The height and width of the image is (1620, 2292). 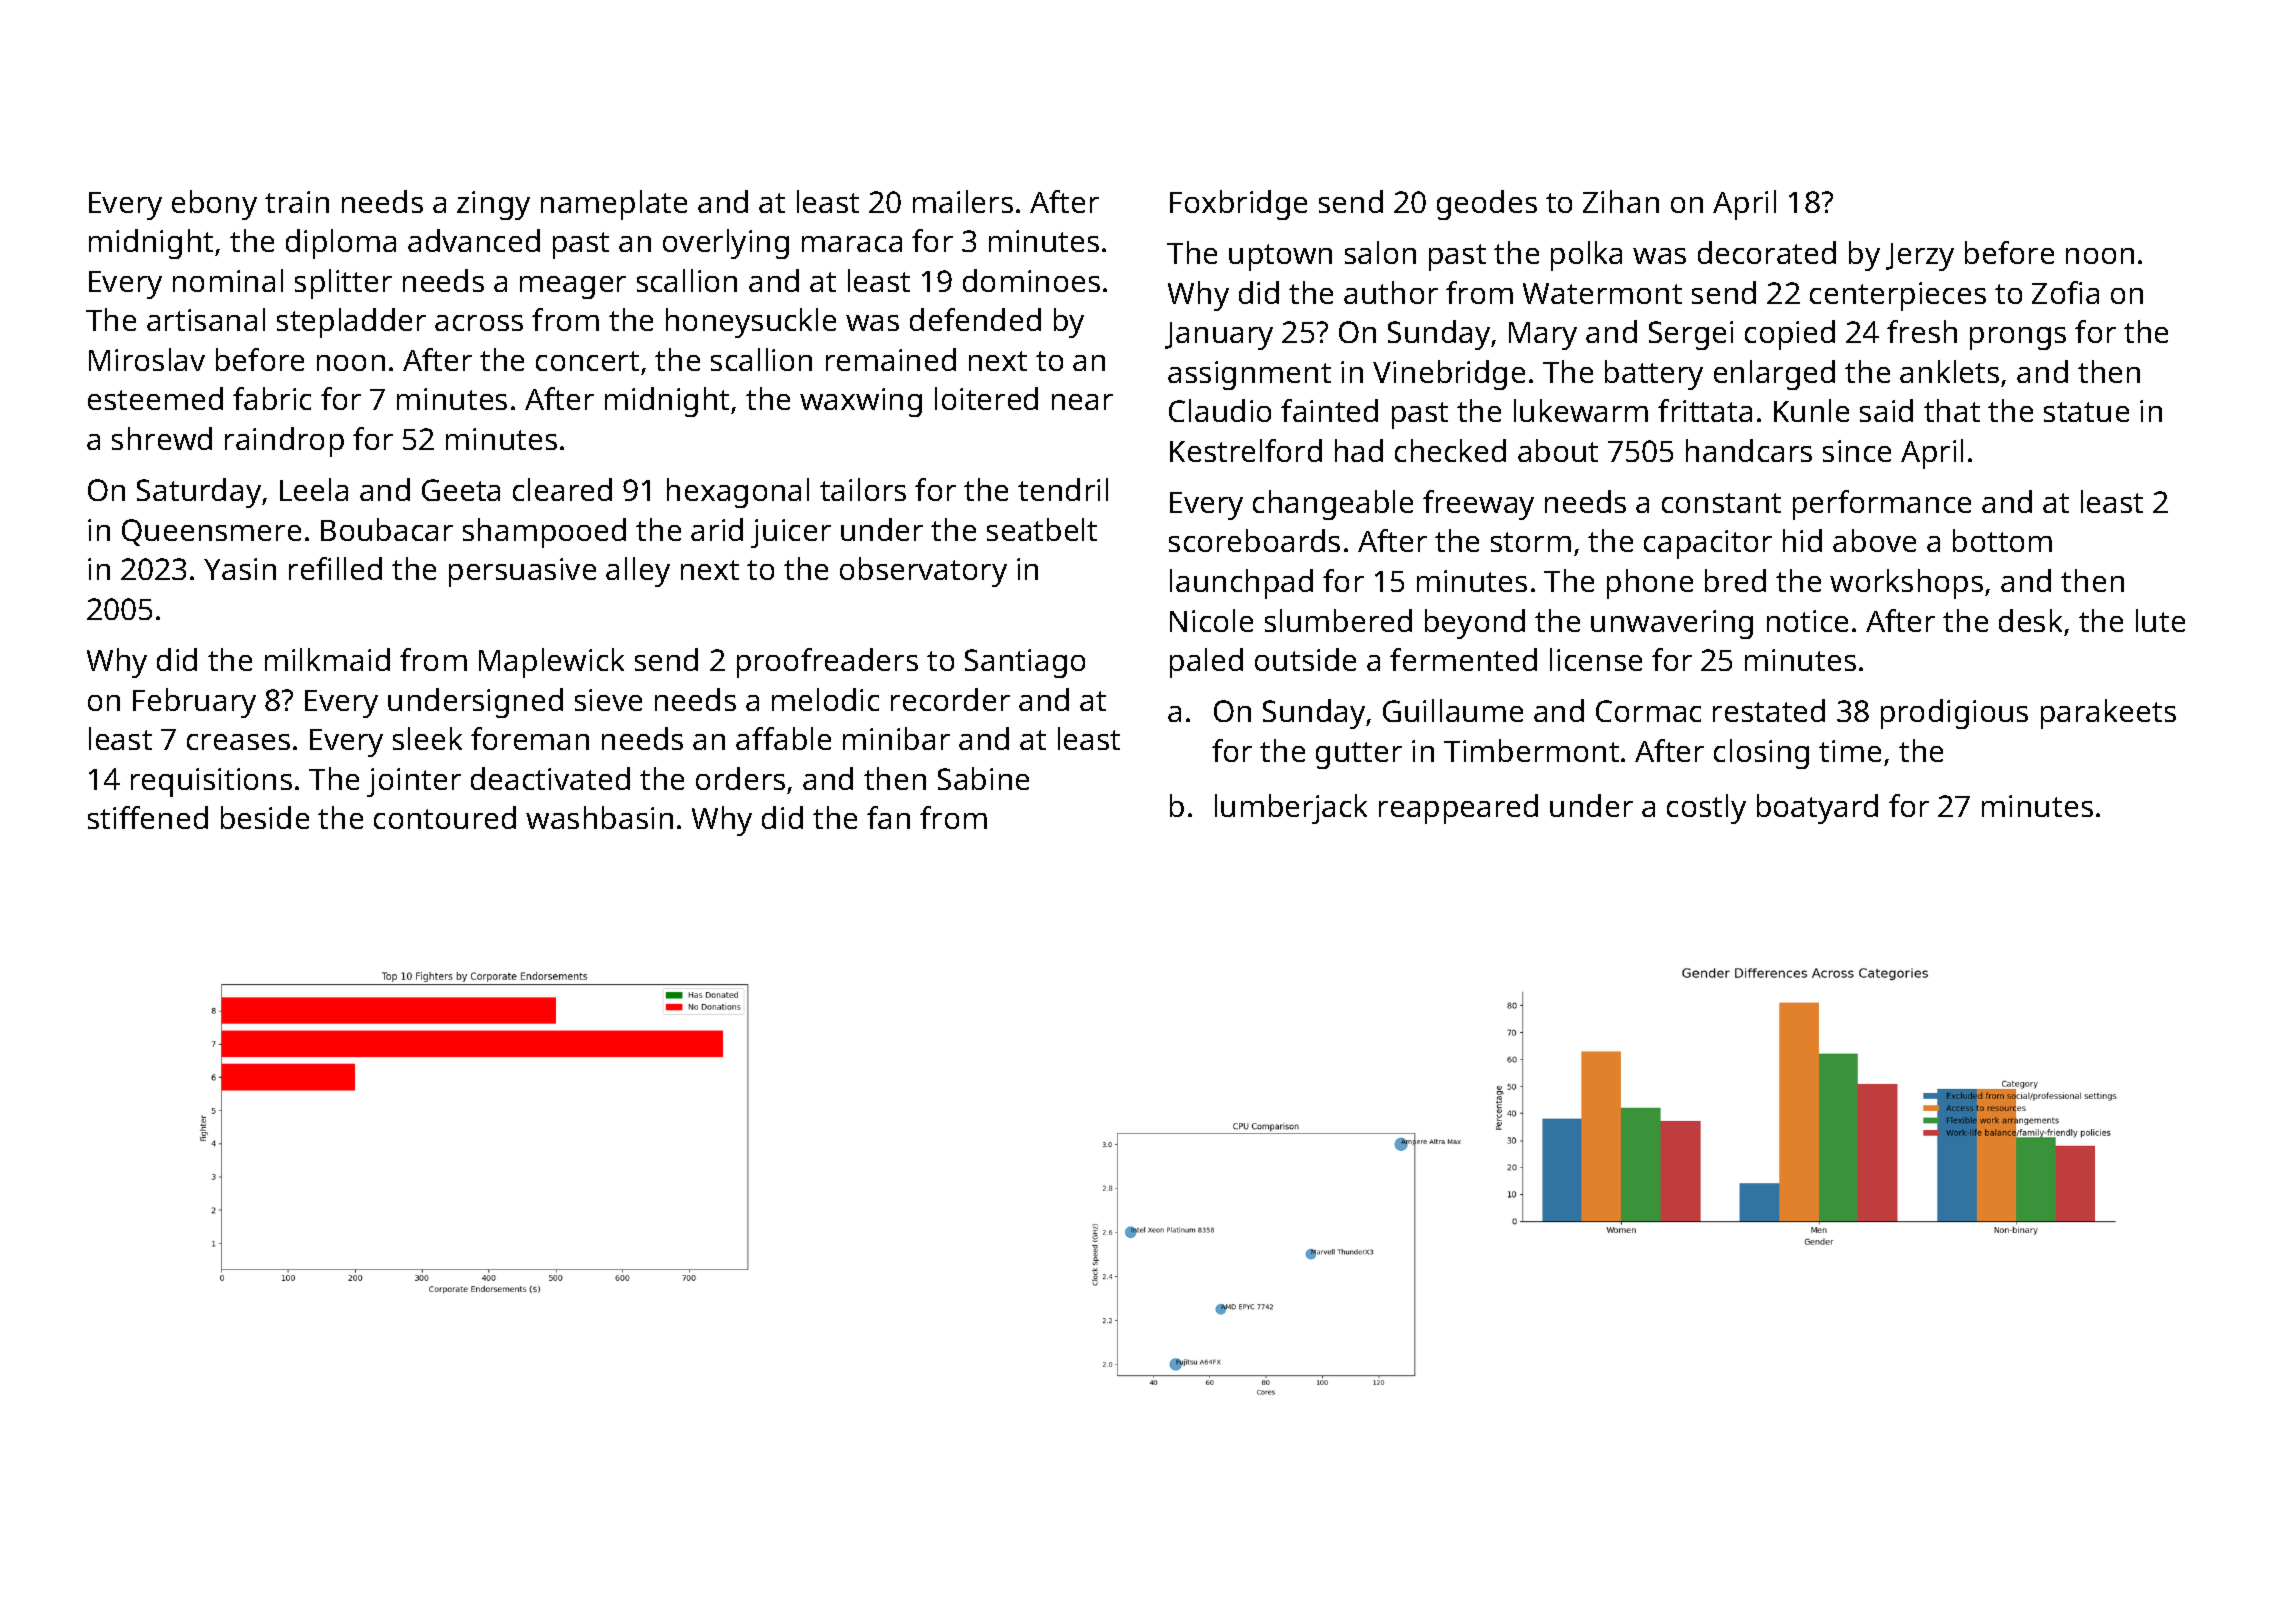 I want to click on paled, so click(x=1206, y=663).
